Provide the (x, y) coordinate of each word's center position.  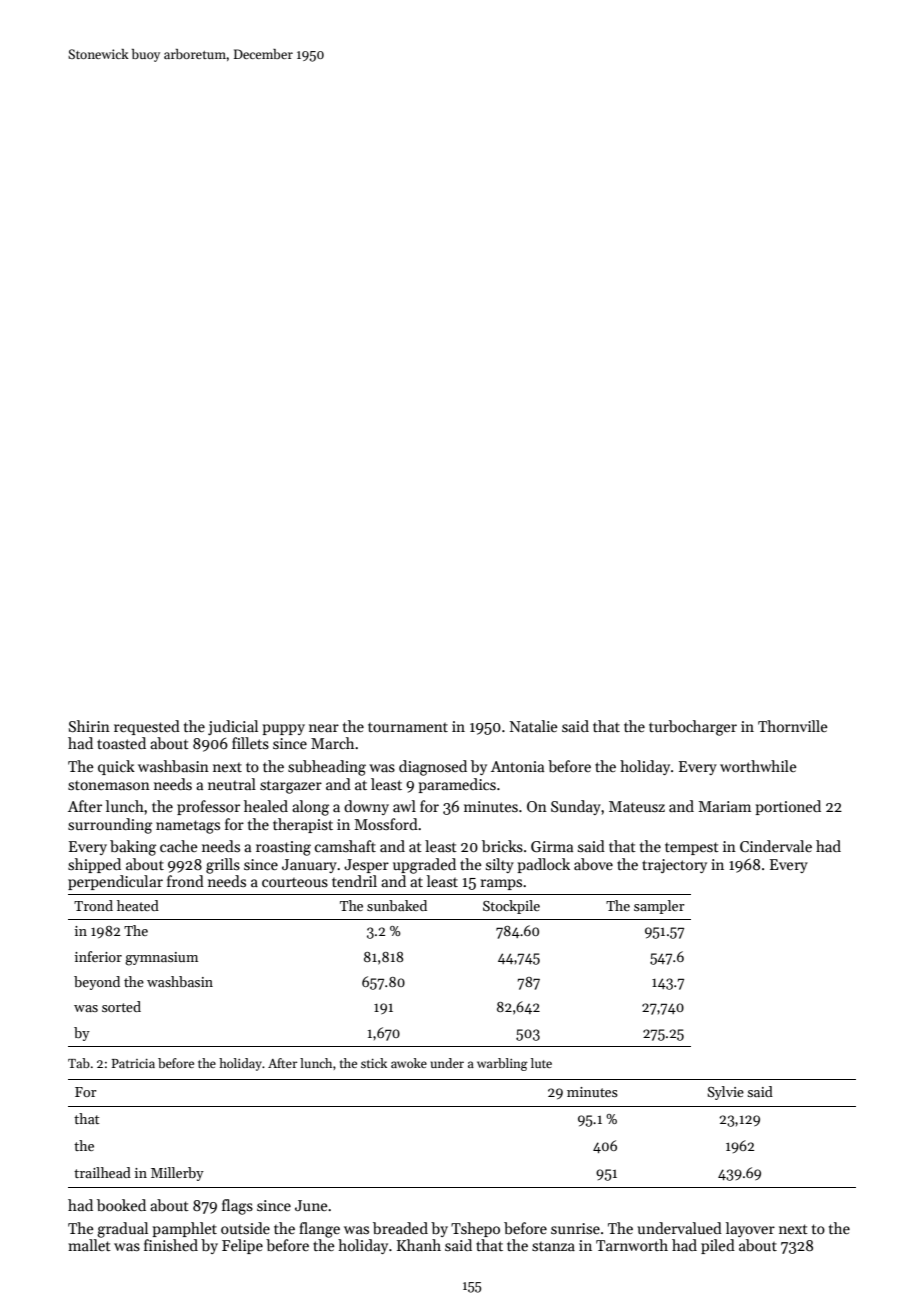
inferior (98, 956)
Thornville (793, 726)
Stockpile (511, 907)
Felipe (242, 1246)
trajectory (674, 866)
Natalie (534, 726)
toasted (121, 743)
